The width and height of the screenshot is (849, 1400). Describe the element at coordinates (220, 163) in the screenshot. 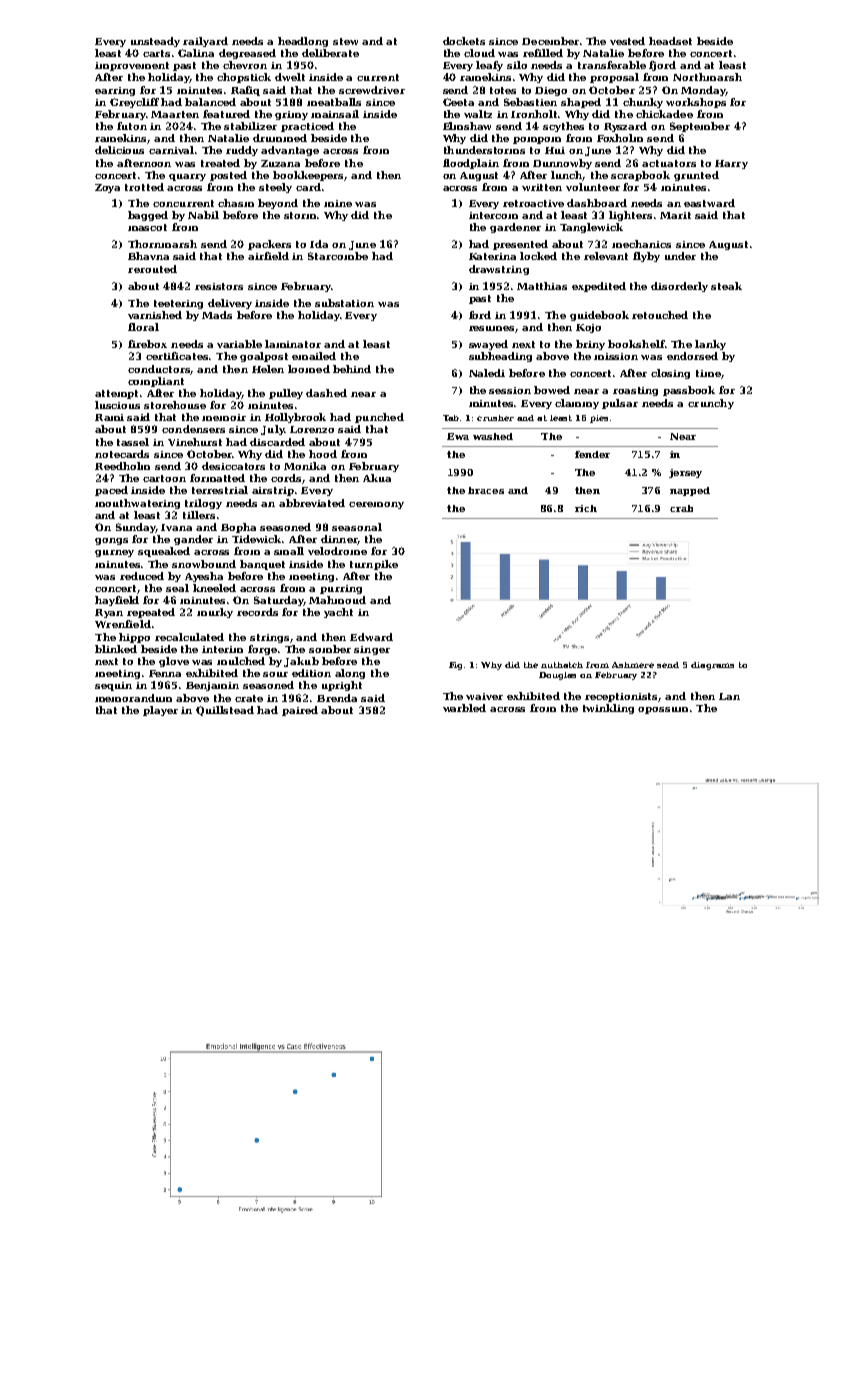

I see `treated` at that location.
